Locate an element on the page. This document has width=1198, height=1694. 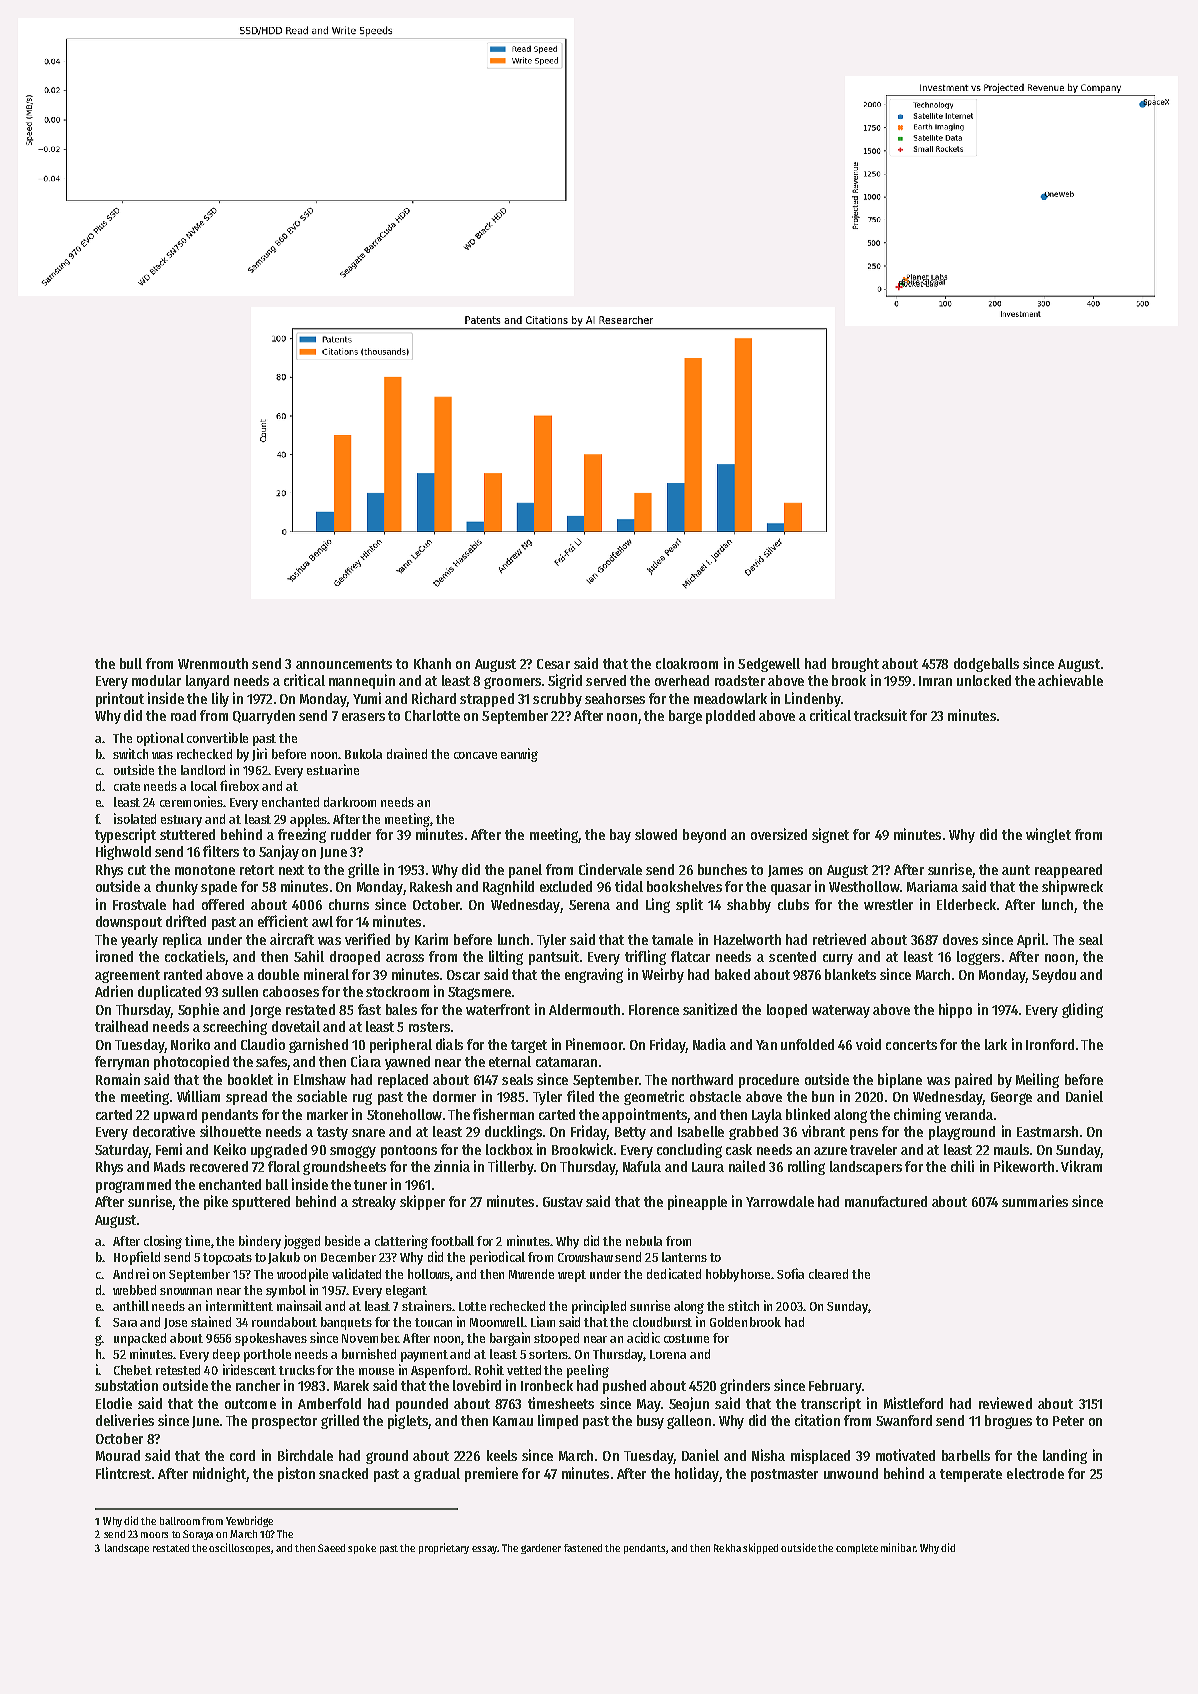
landing is located at coordinates (1065, 1456).
